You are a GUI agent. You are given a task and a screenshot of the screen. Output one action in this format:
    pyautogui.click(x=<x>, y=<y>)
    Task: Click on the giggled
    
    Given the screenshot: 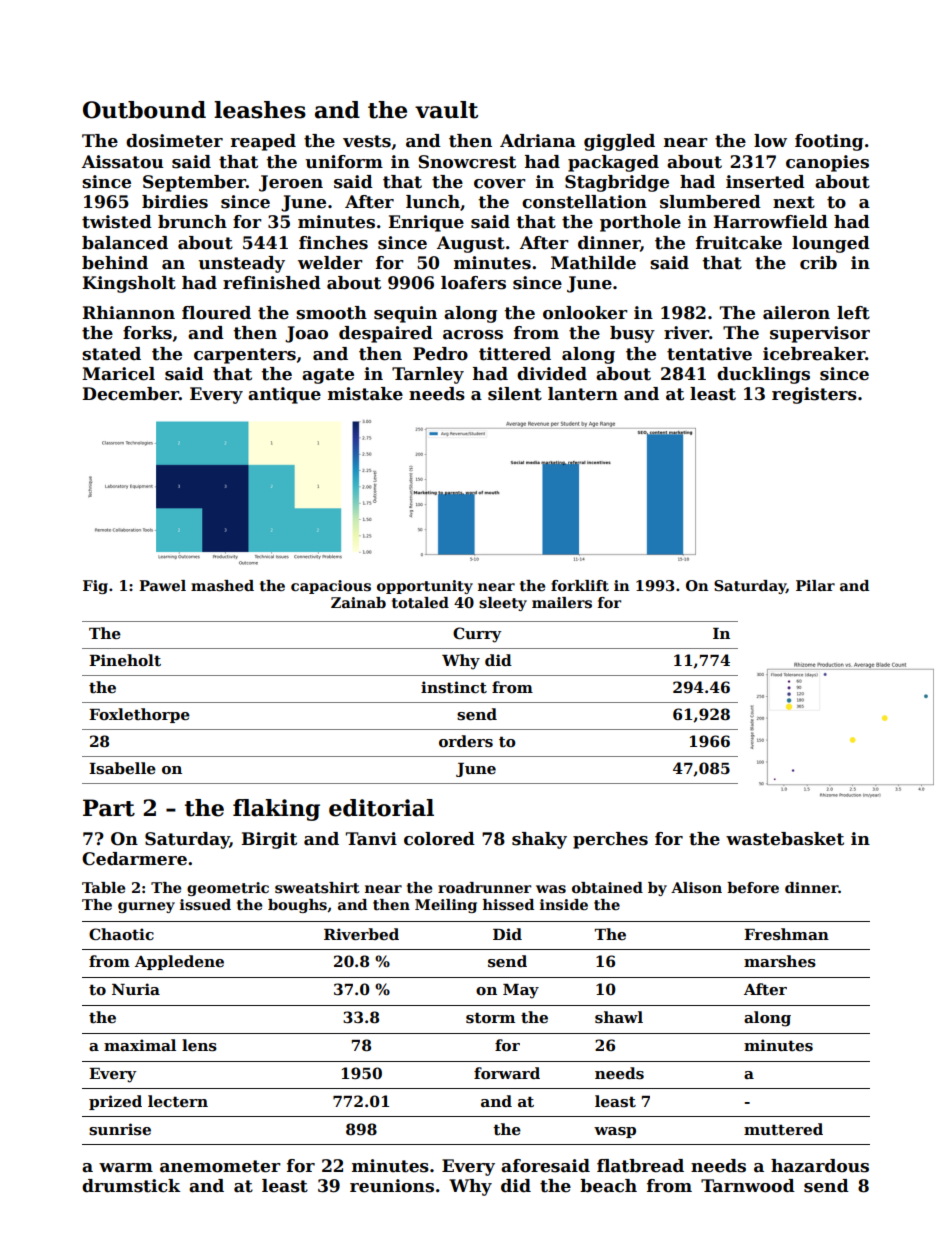 What is the action you would take?
    pyautogui.click(x=619, y=142)
